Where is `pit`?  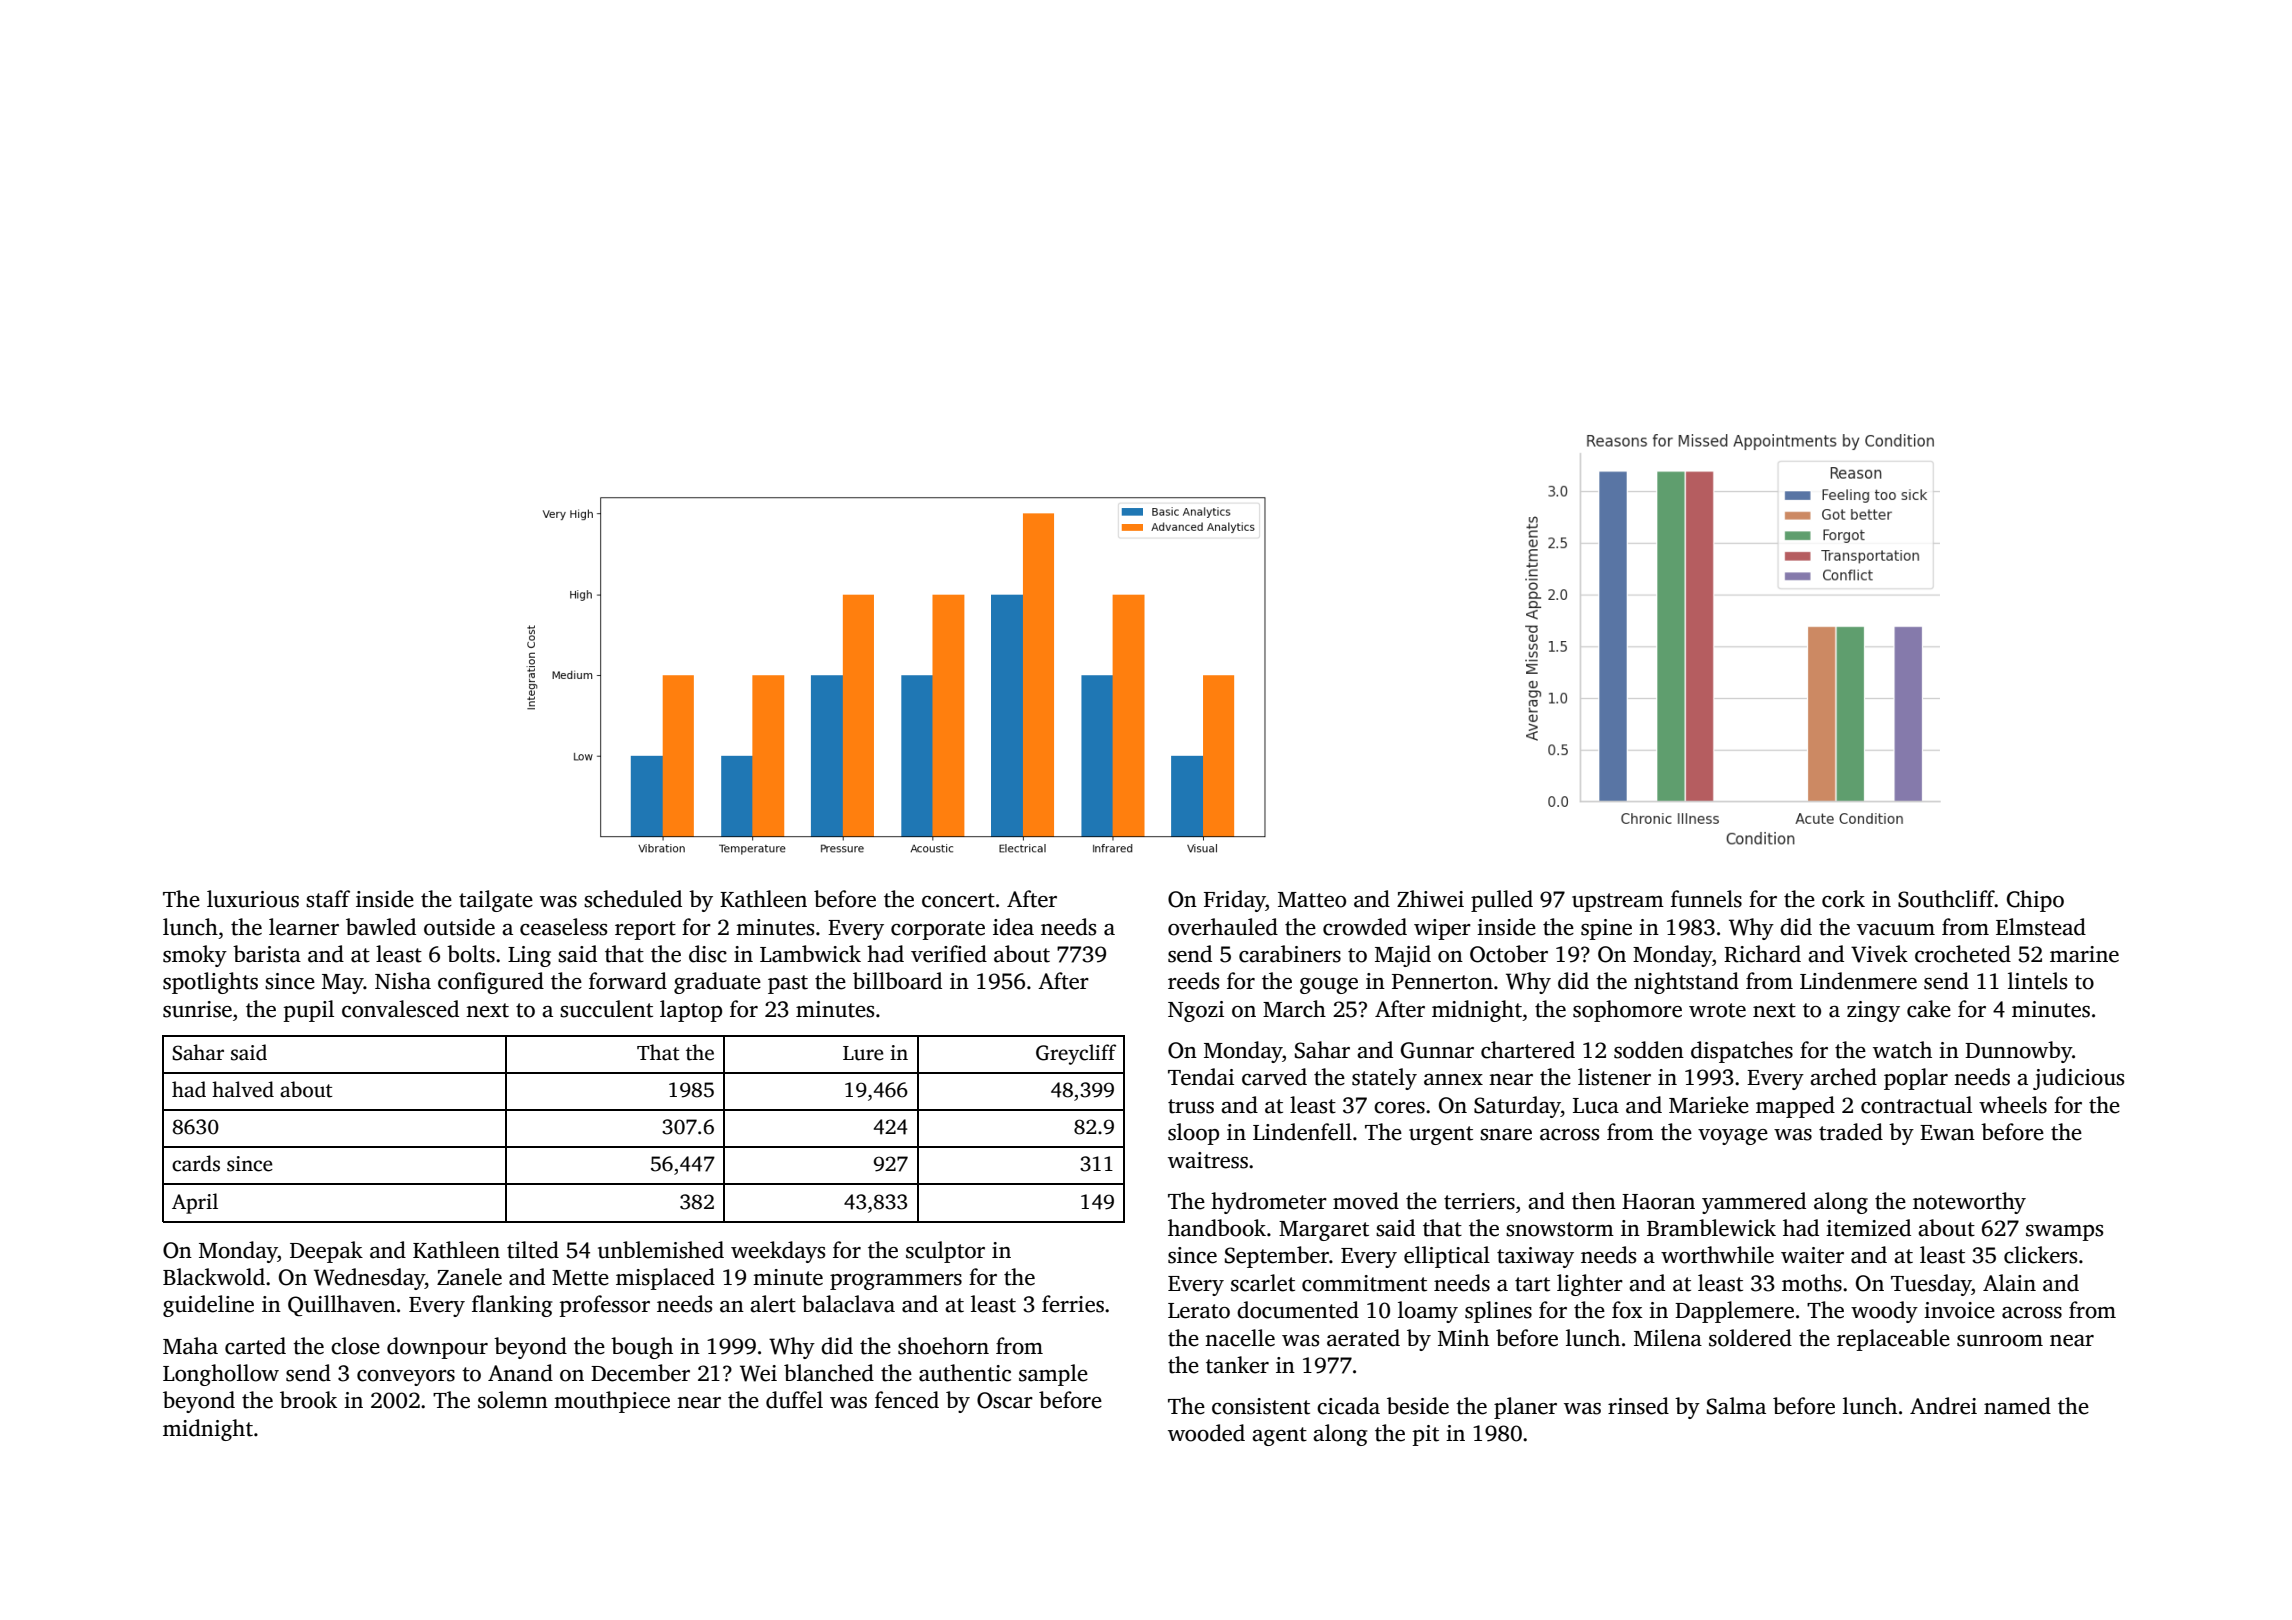
pit is located at coordinates (1425, 1435).
